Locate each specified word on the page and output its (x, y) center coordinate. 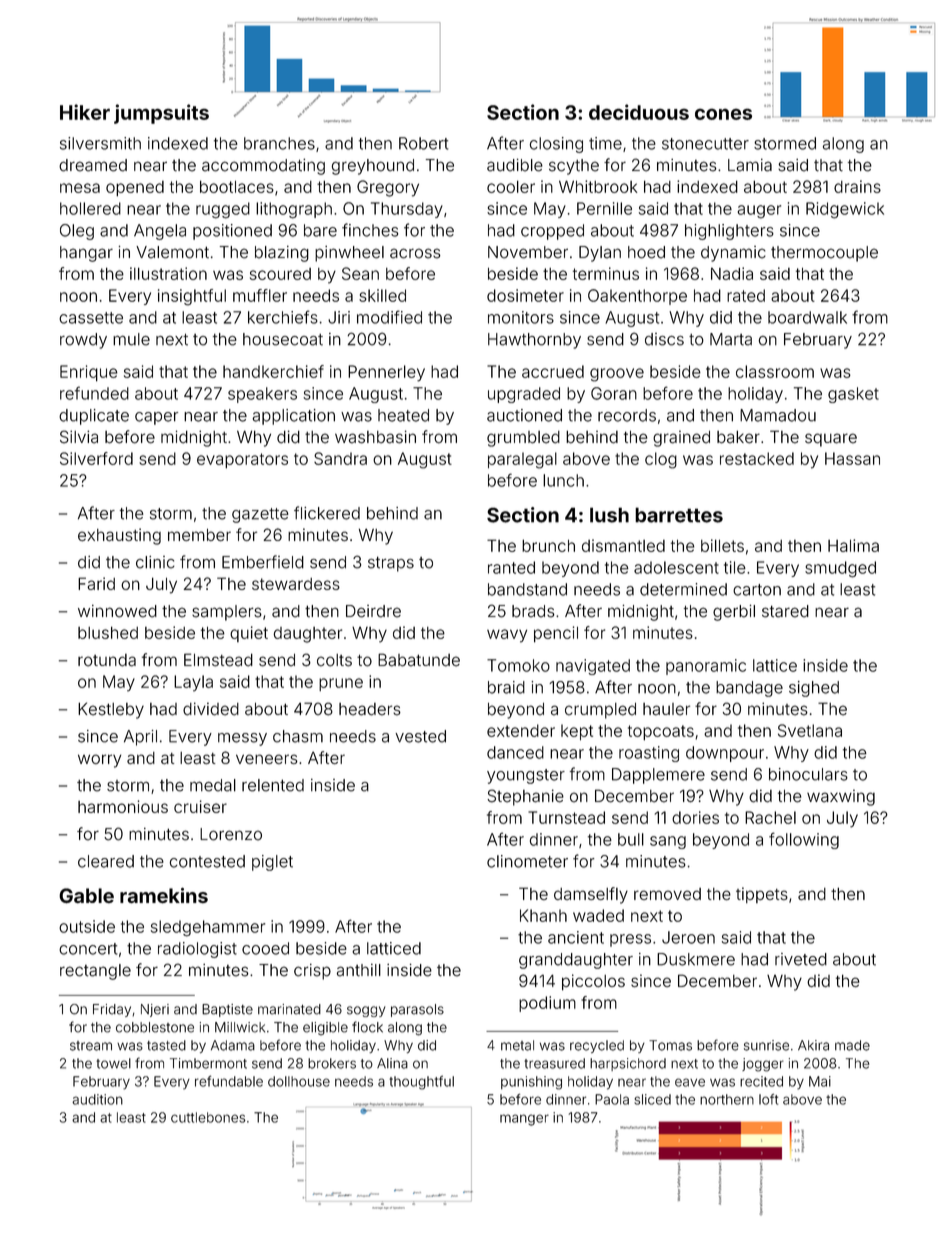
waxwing (841, 797)
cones (723, 114)
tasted (166, 1045)
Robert (423, 143)
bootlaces (237, 186)
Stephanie (525, 797)
